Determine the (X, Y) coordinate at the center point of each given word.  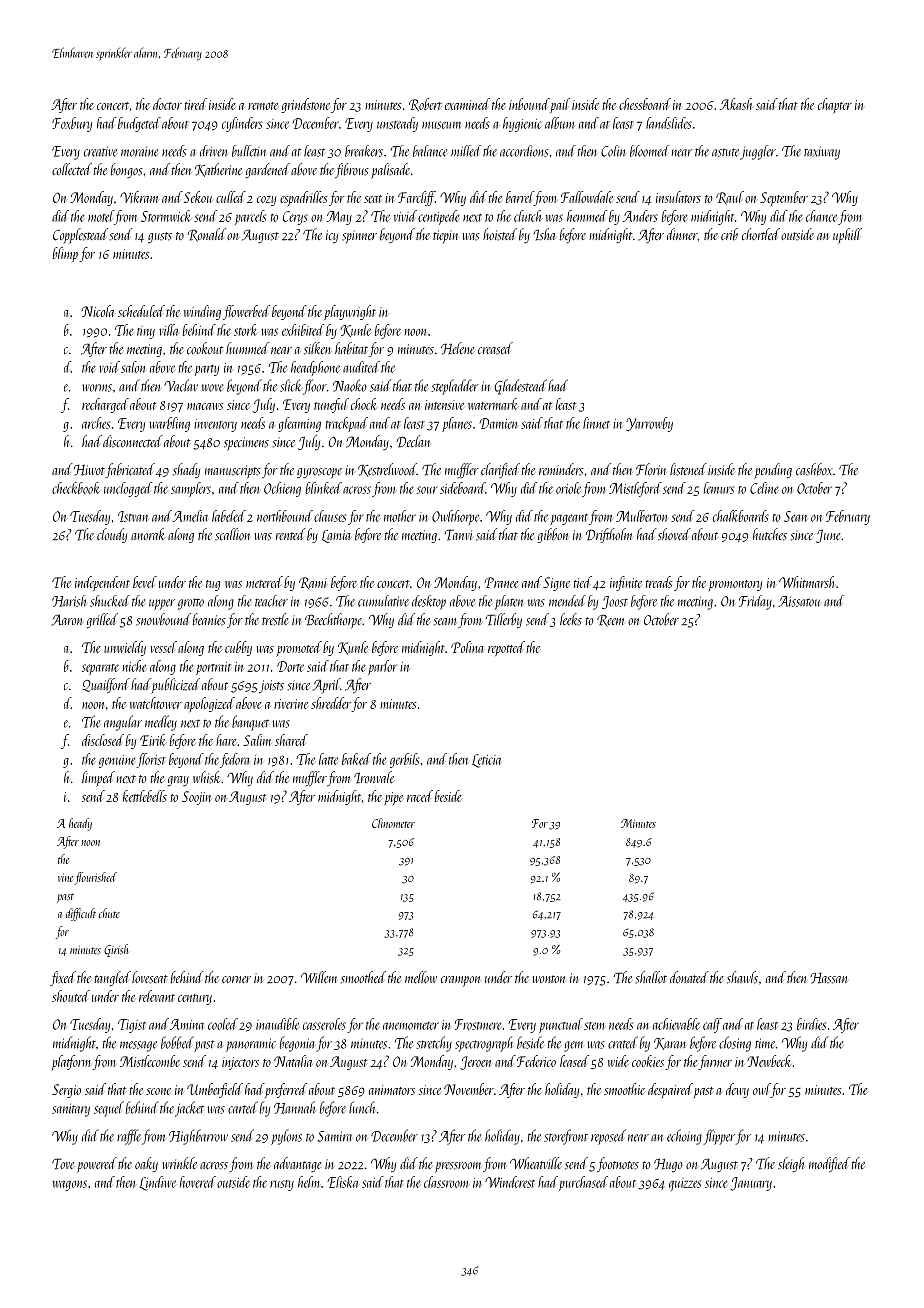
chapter (835, 105)
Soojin (197, 798)
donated (689, 977)
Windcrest (510, 1182)
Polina (467, 647)
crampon (460, 981)
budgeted (139, 124)
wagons (70, 1185)
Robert (425, 104)
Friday (755, 602)
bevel (145, 582)
